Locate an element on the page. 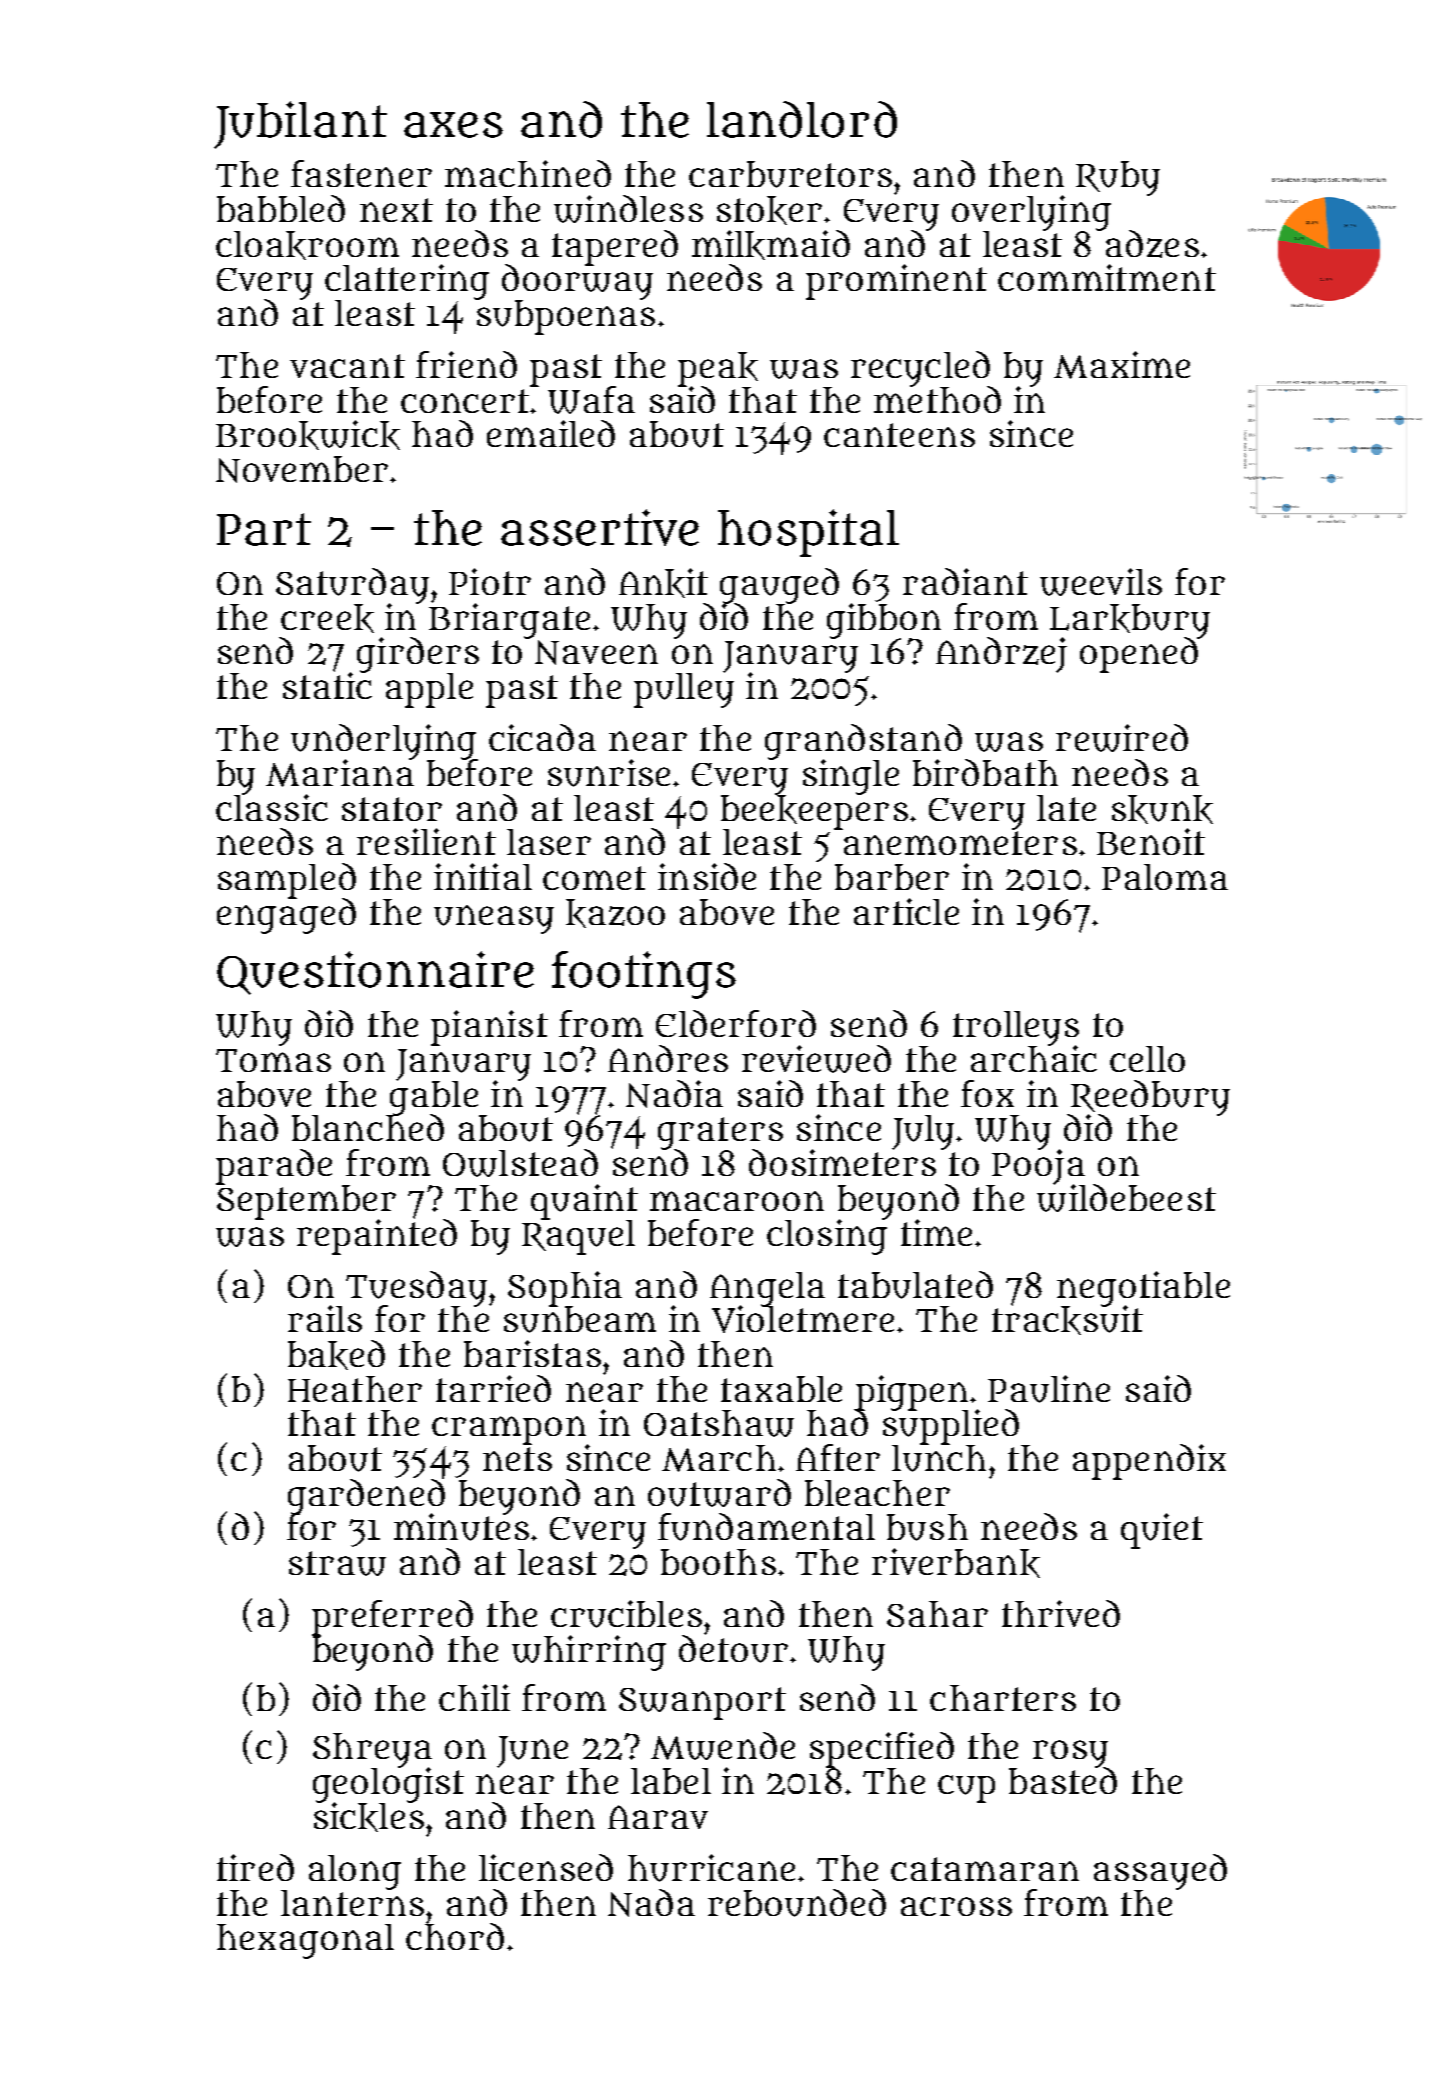  Ruby is located at coordinates (1118, 178).
